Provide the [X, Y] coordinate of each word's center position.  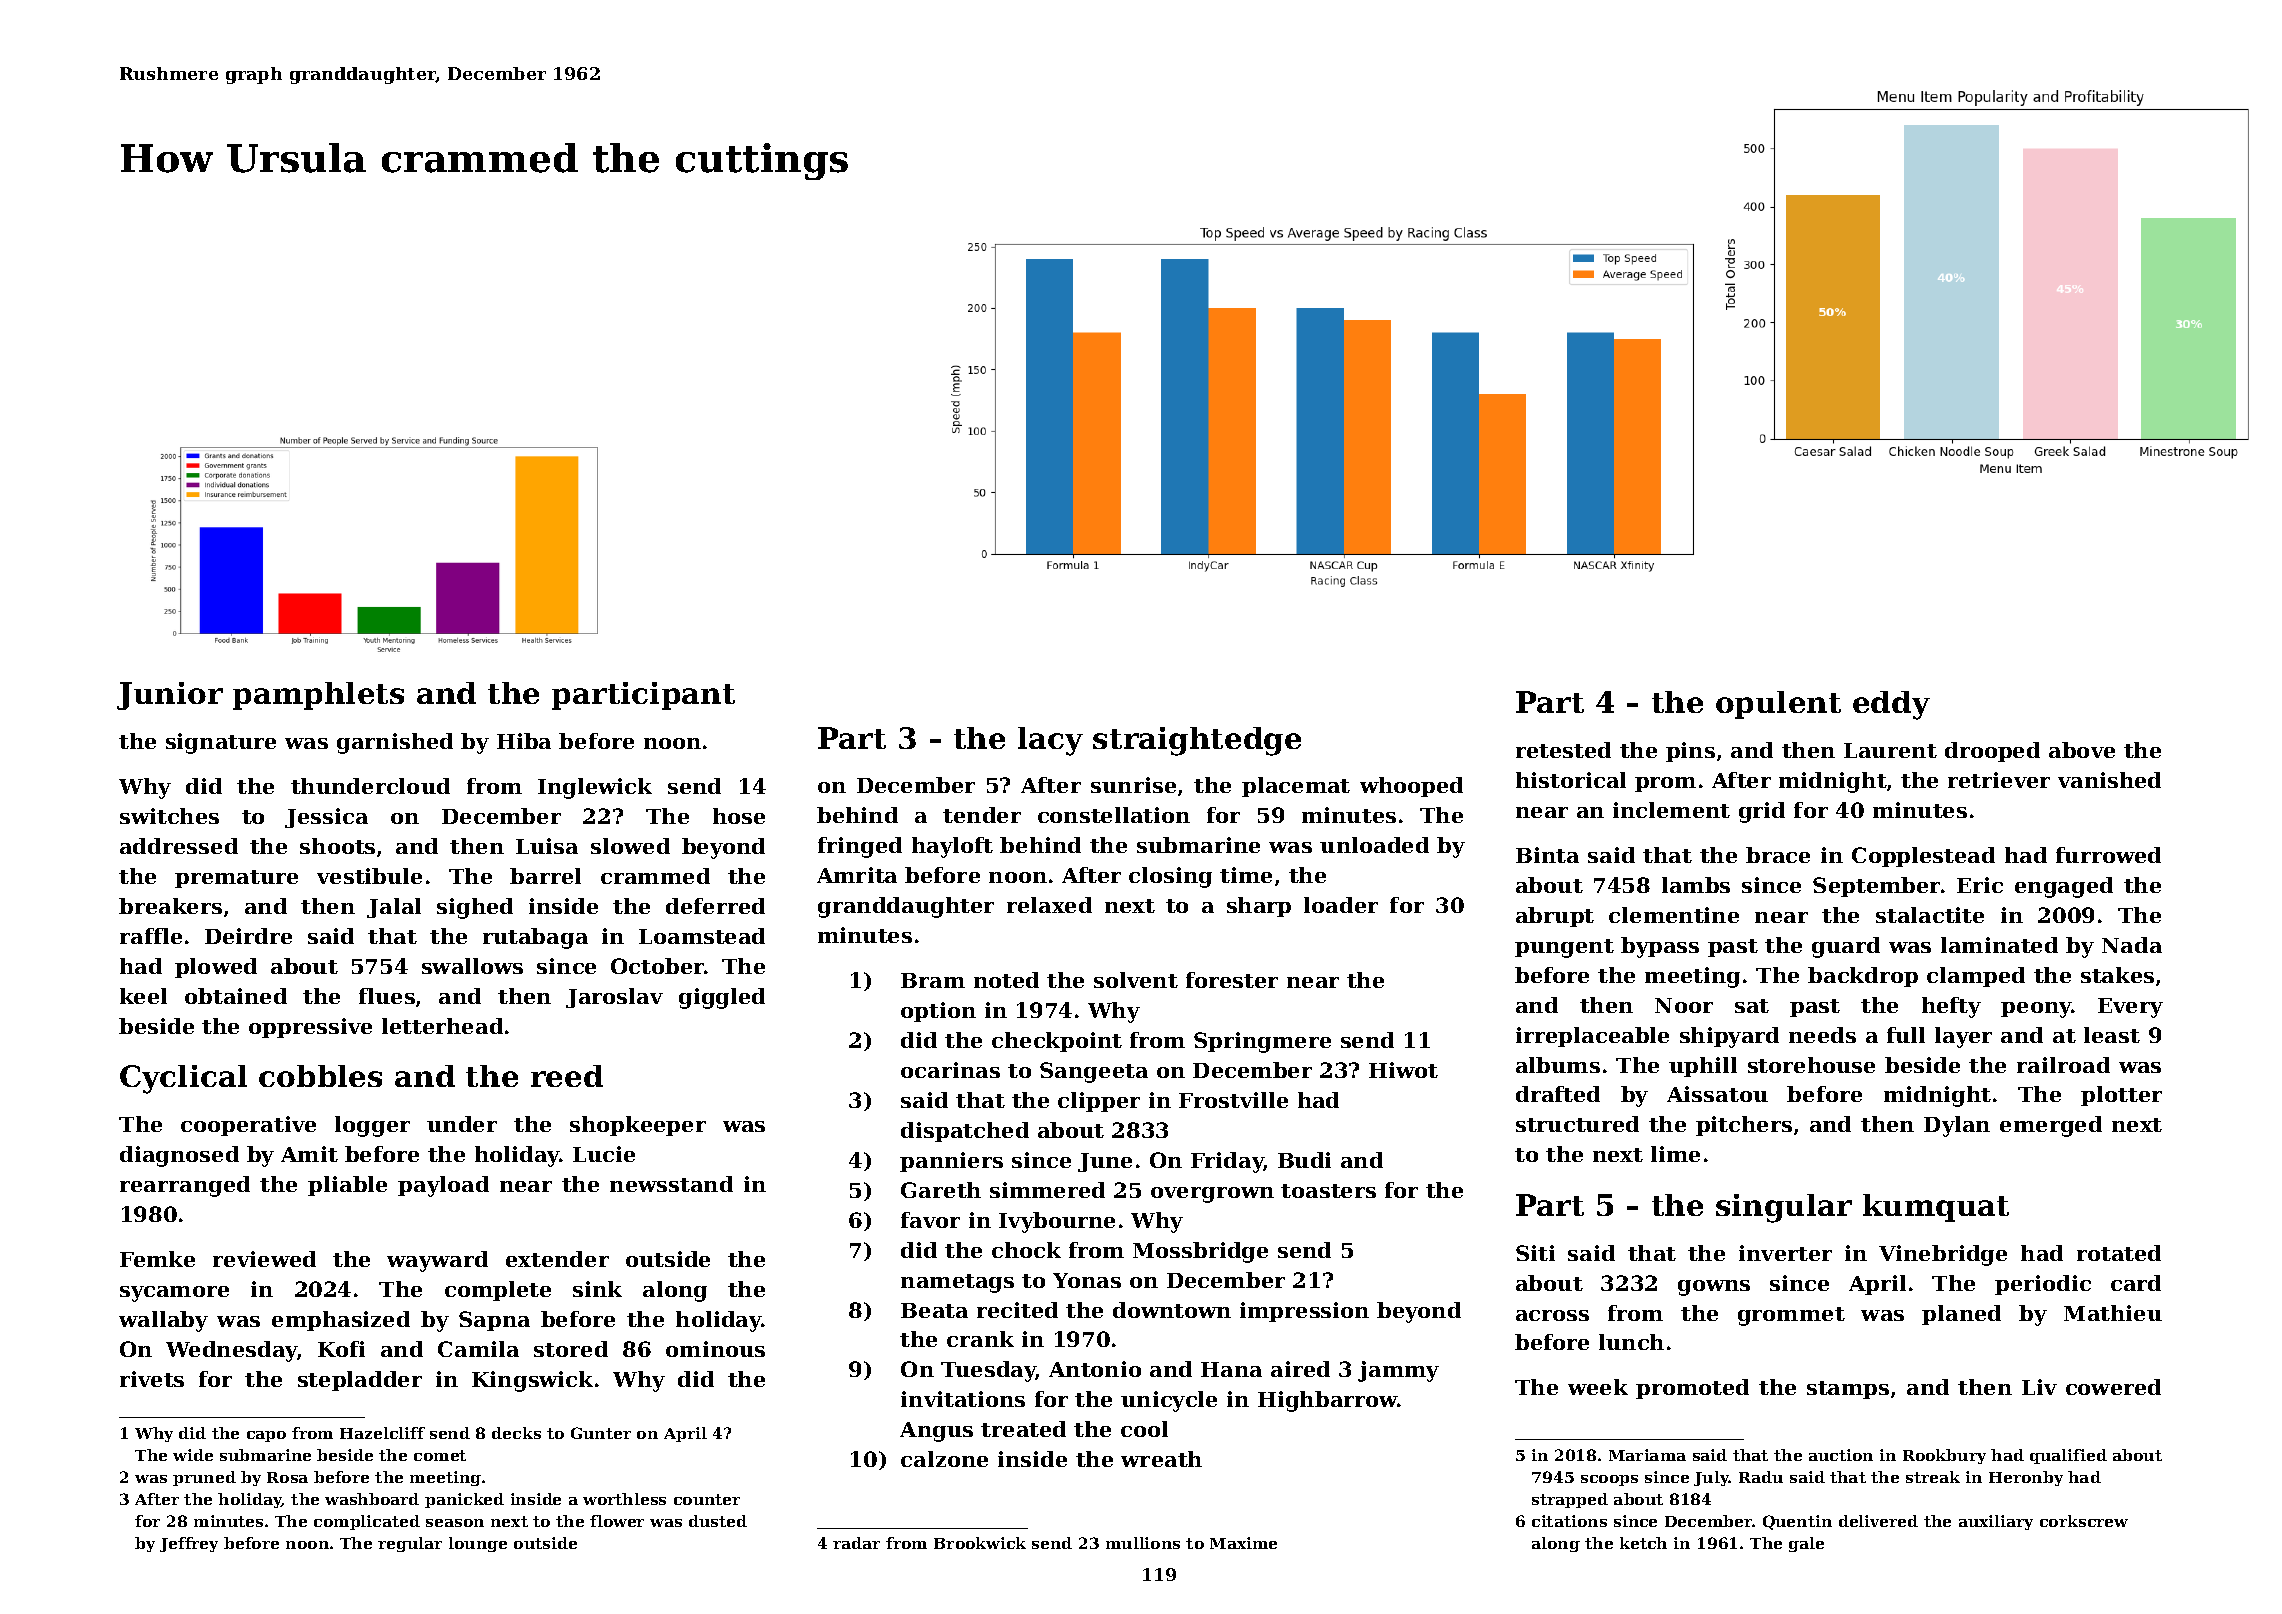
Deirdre [248, 936]
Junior [170, 696]
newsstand [671, 1184]
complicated [367, 1522]
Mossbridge [1200, 1252]
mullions [1143, 1543]
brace [1778, 855]
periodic [2043, 1285]
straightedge [1197, 741]
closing [1170, 877]
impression [1304, 1312]
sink [597, 1289]
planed [1961, 1315]
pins [1690, 752]
